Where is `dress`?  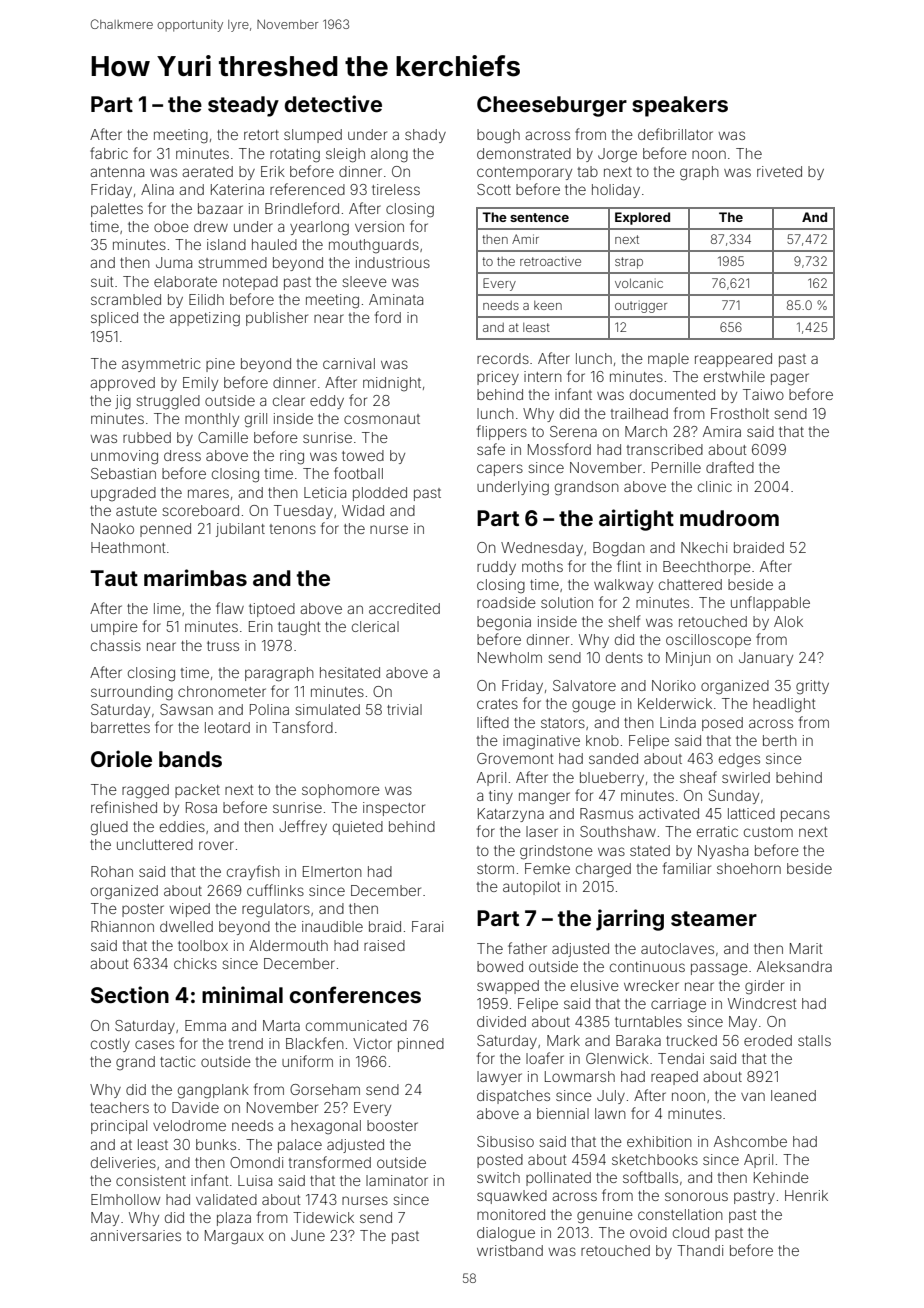
dress is located at coordinates (182, 455).
